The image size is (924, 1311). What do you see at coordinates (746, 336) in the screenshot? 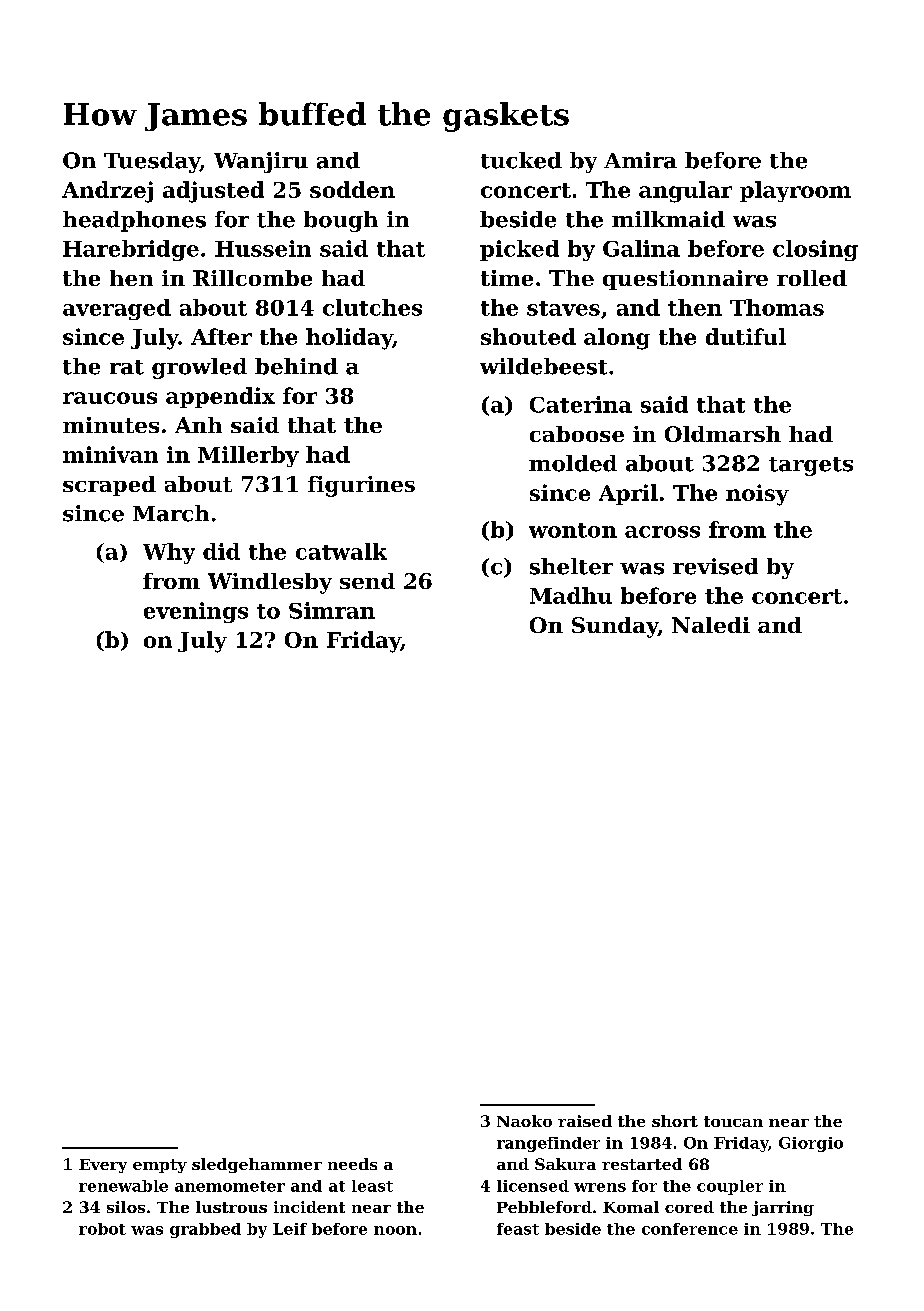
I see `dutiful` at bounding box center [746, 336].
